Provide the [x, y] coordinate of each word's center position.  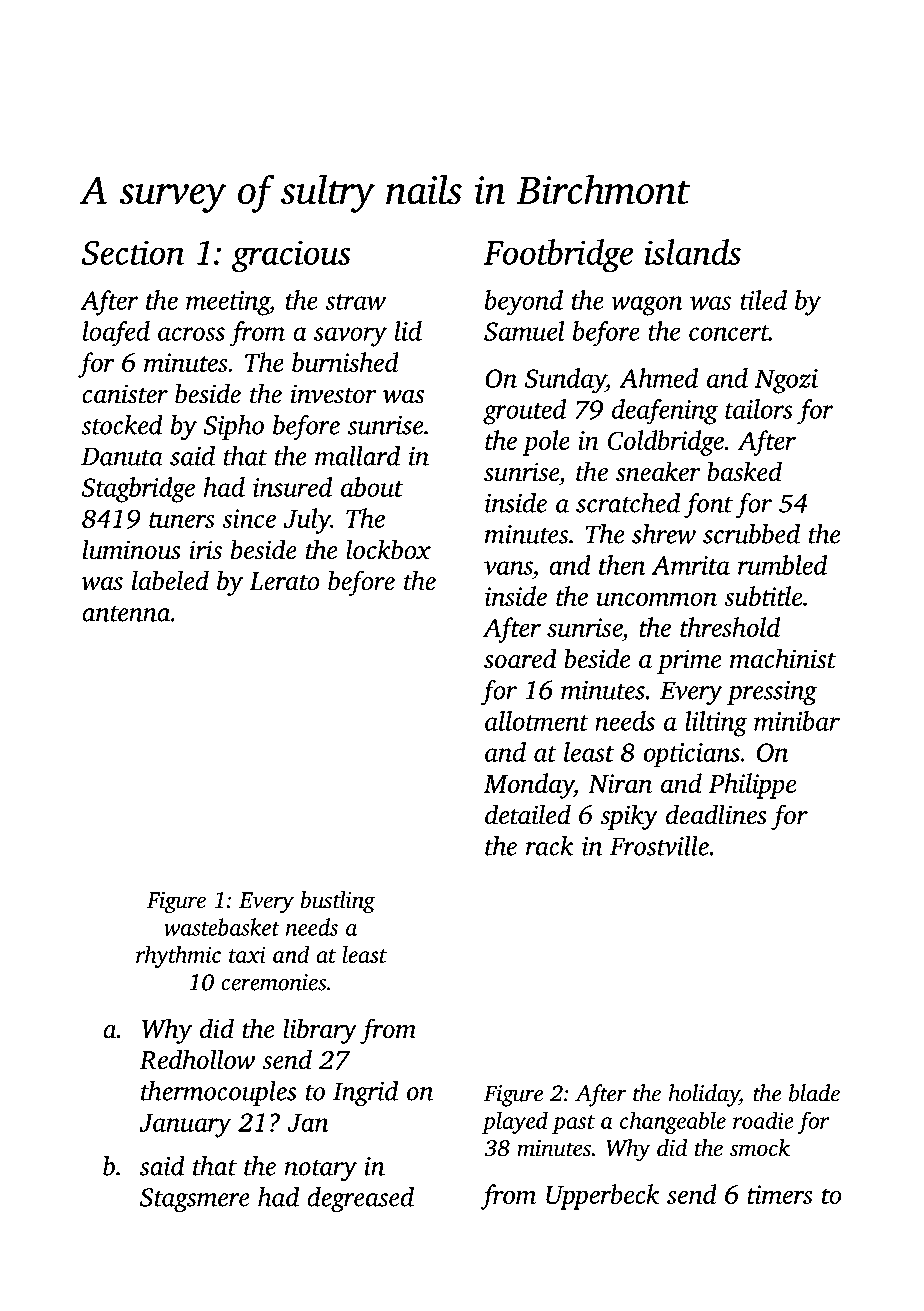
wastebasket [222, 927]
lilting [716, 724]
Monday [529, 786]
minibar [797, 721]
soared [520, 658]
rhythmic [178, 956]
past [573, 1124]
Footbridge [558, 256]
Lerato [284, 581]
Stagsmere [195, 1200]
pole [546, 443]
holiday [704, 1095]
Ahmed [658, 378]
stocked [122, 425]
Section [133, 253]
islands [693, 252]
